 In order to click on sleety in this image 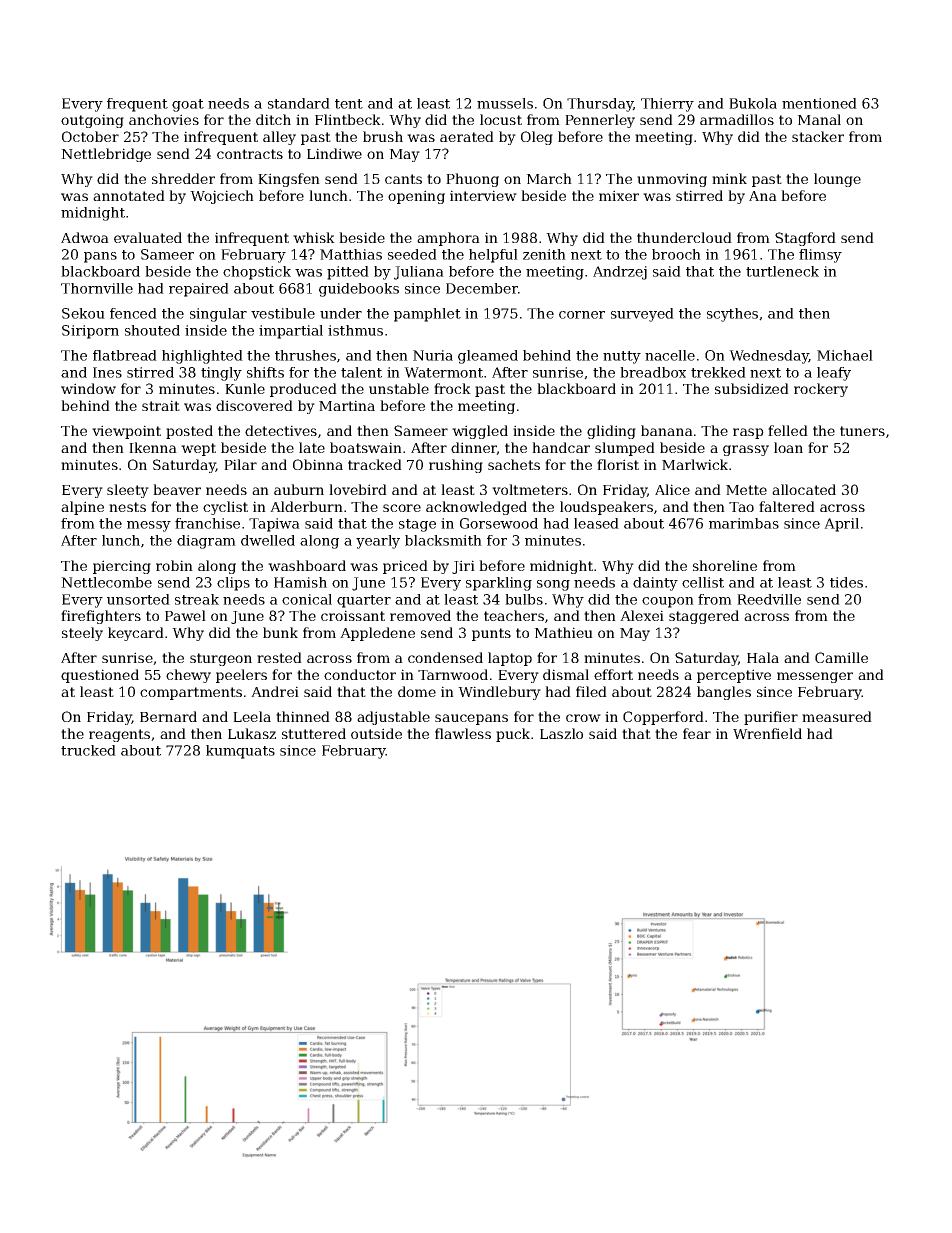, I will do `click(128, 491)`.
